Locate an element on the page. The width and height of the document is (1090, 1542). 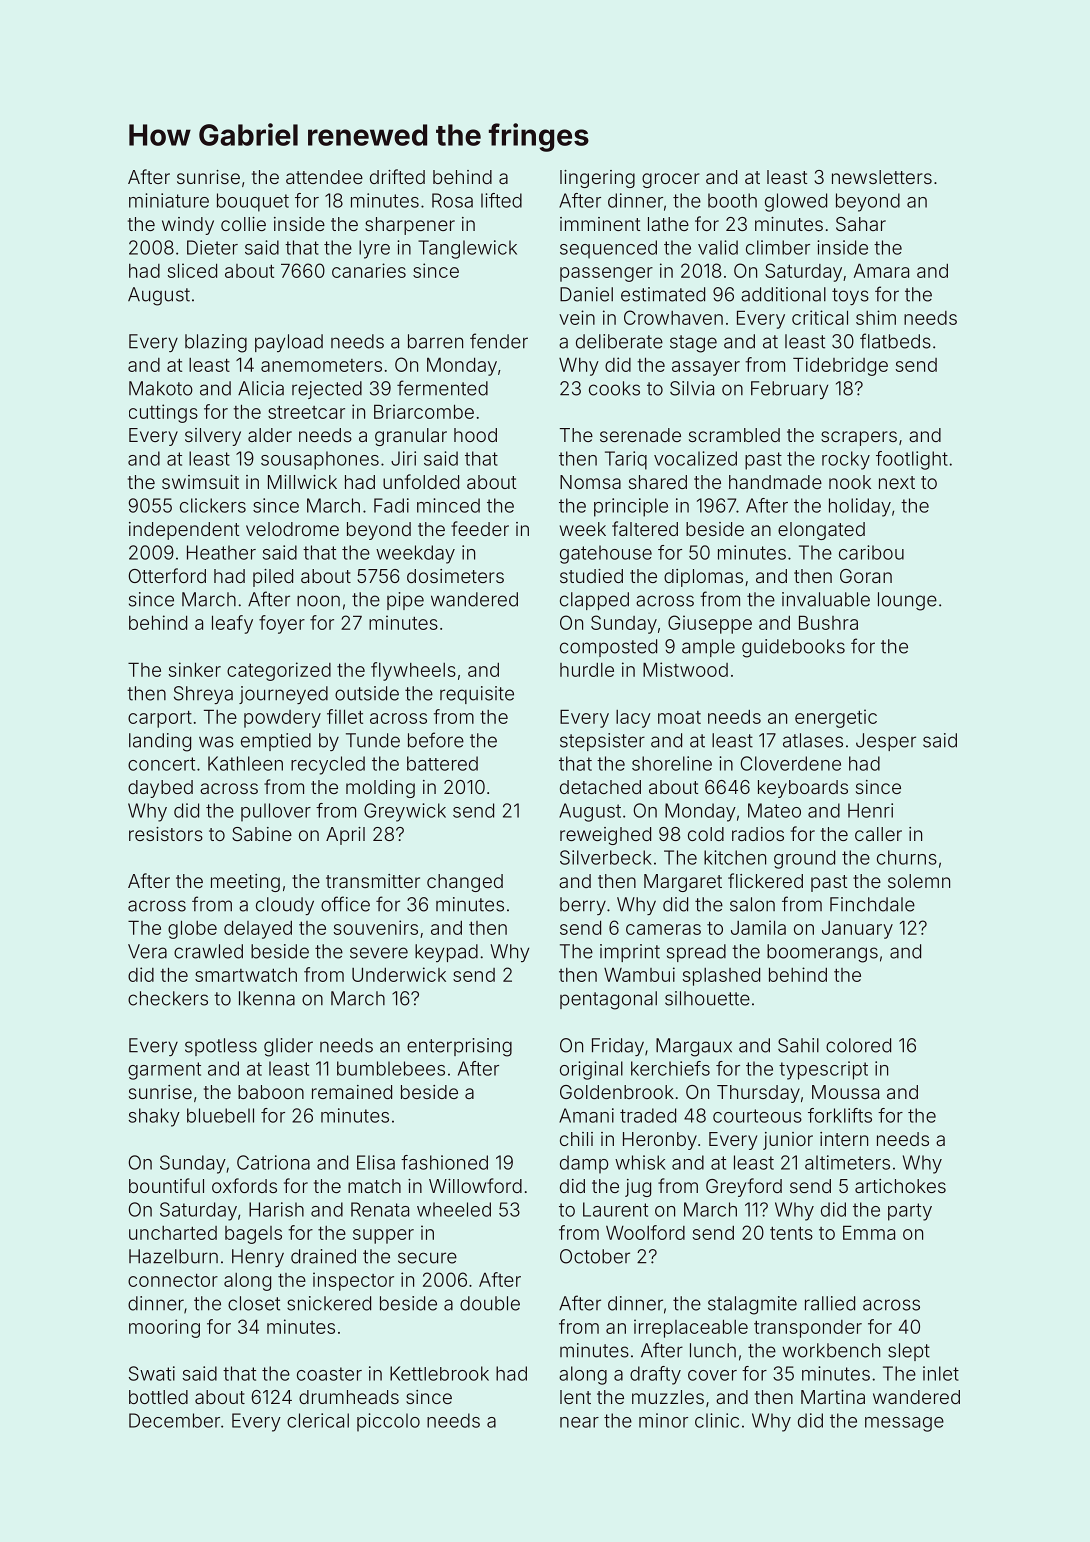
shared is located at coordinates (658, 482).
